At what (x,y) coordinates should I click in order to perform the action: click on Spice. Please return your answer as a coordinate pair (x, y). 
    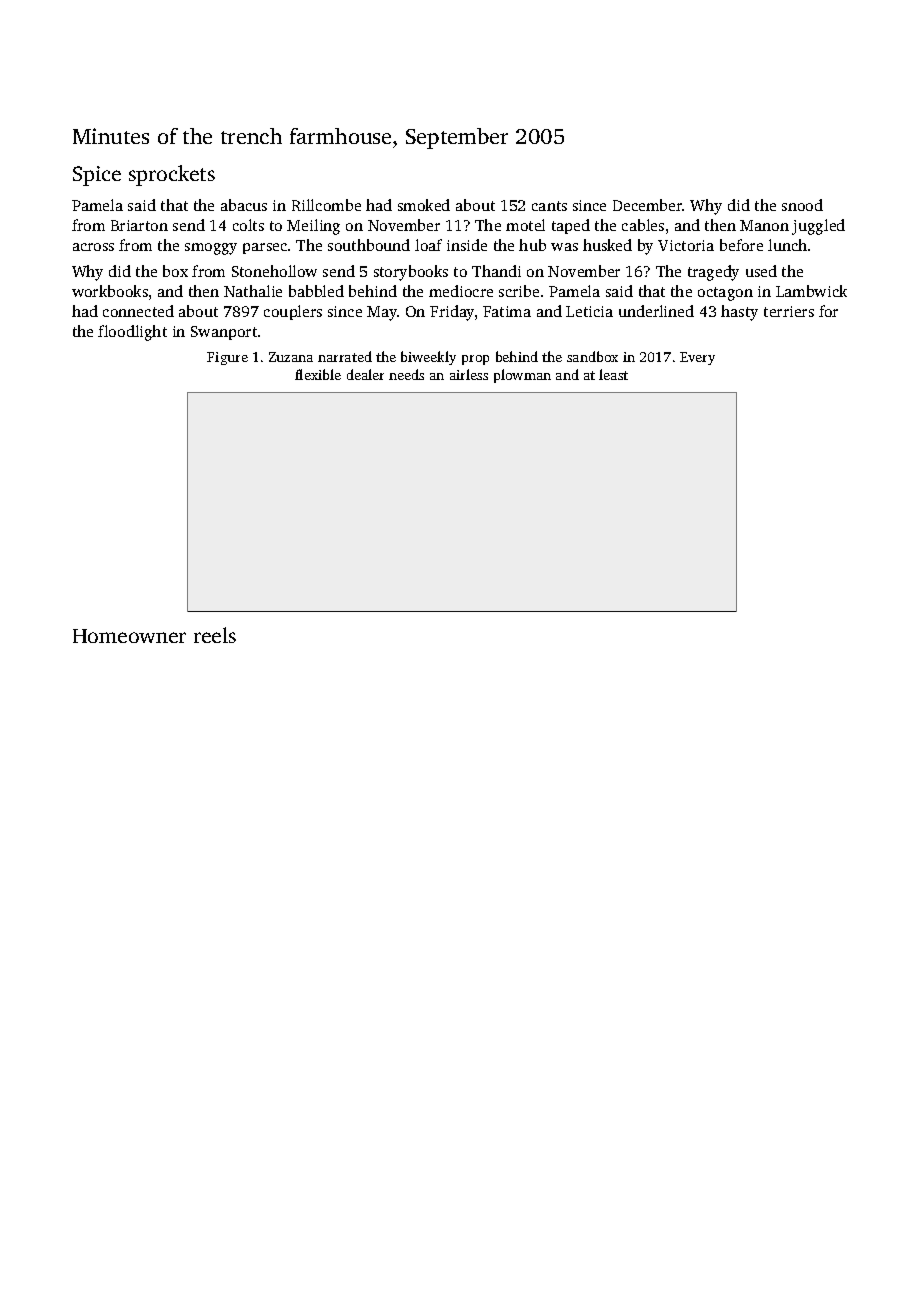
    Looking at the image, I should click on (97, 176).
